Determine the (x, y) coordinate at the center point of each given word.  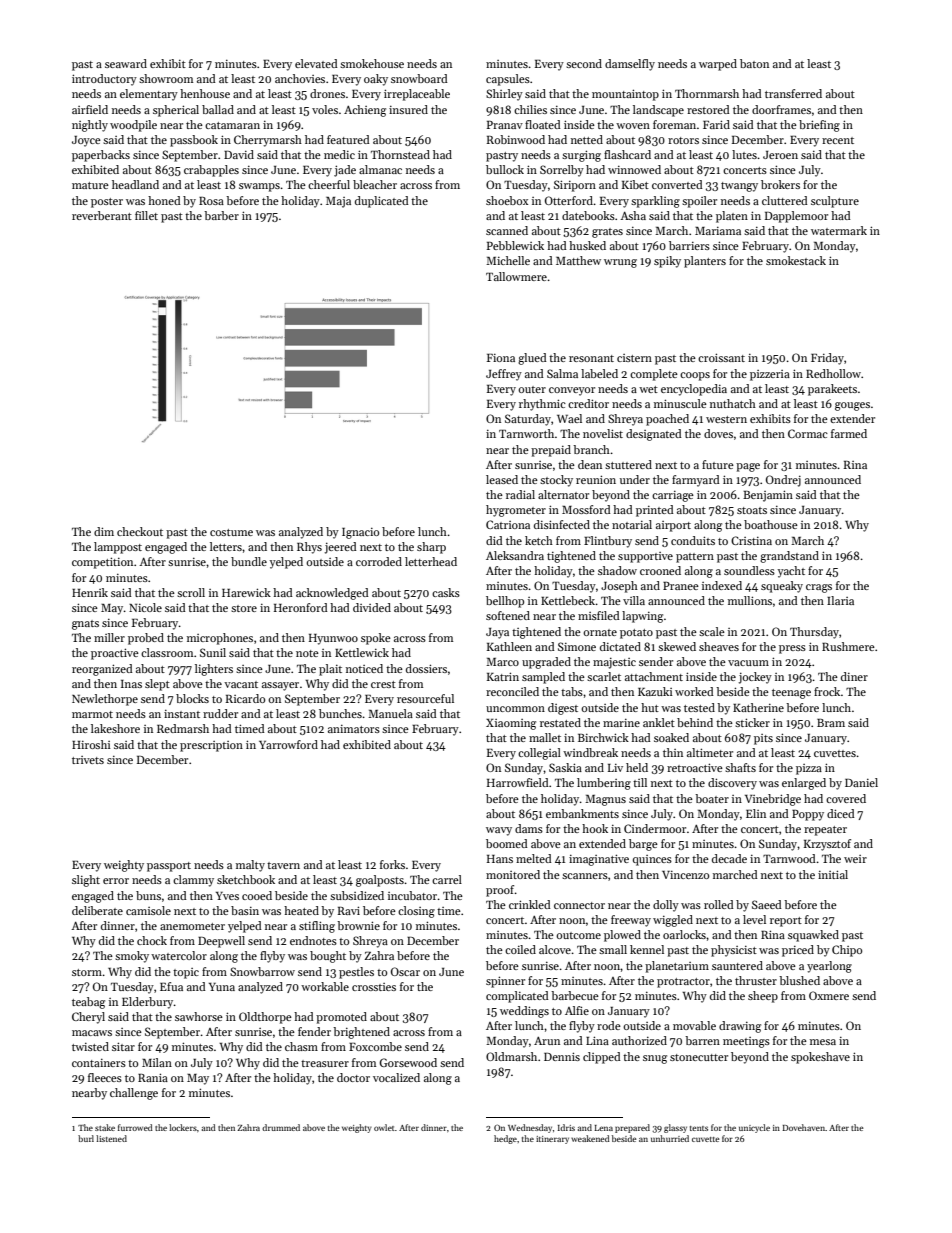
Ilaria (840, 600)
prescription (211, 746)
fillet (146, 215)
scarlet (604, 676)
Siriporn (575, 186)
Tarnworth (526, 433)
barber (221, 215)
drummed (281, 1127)
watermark (839, 230)
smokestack (796, 260)
